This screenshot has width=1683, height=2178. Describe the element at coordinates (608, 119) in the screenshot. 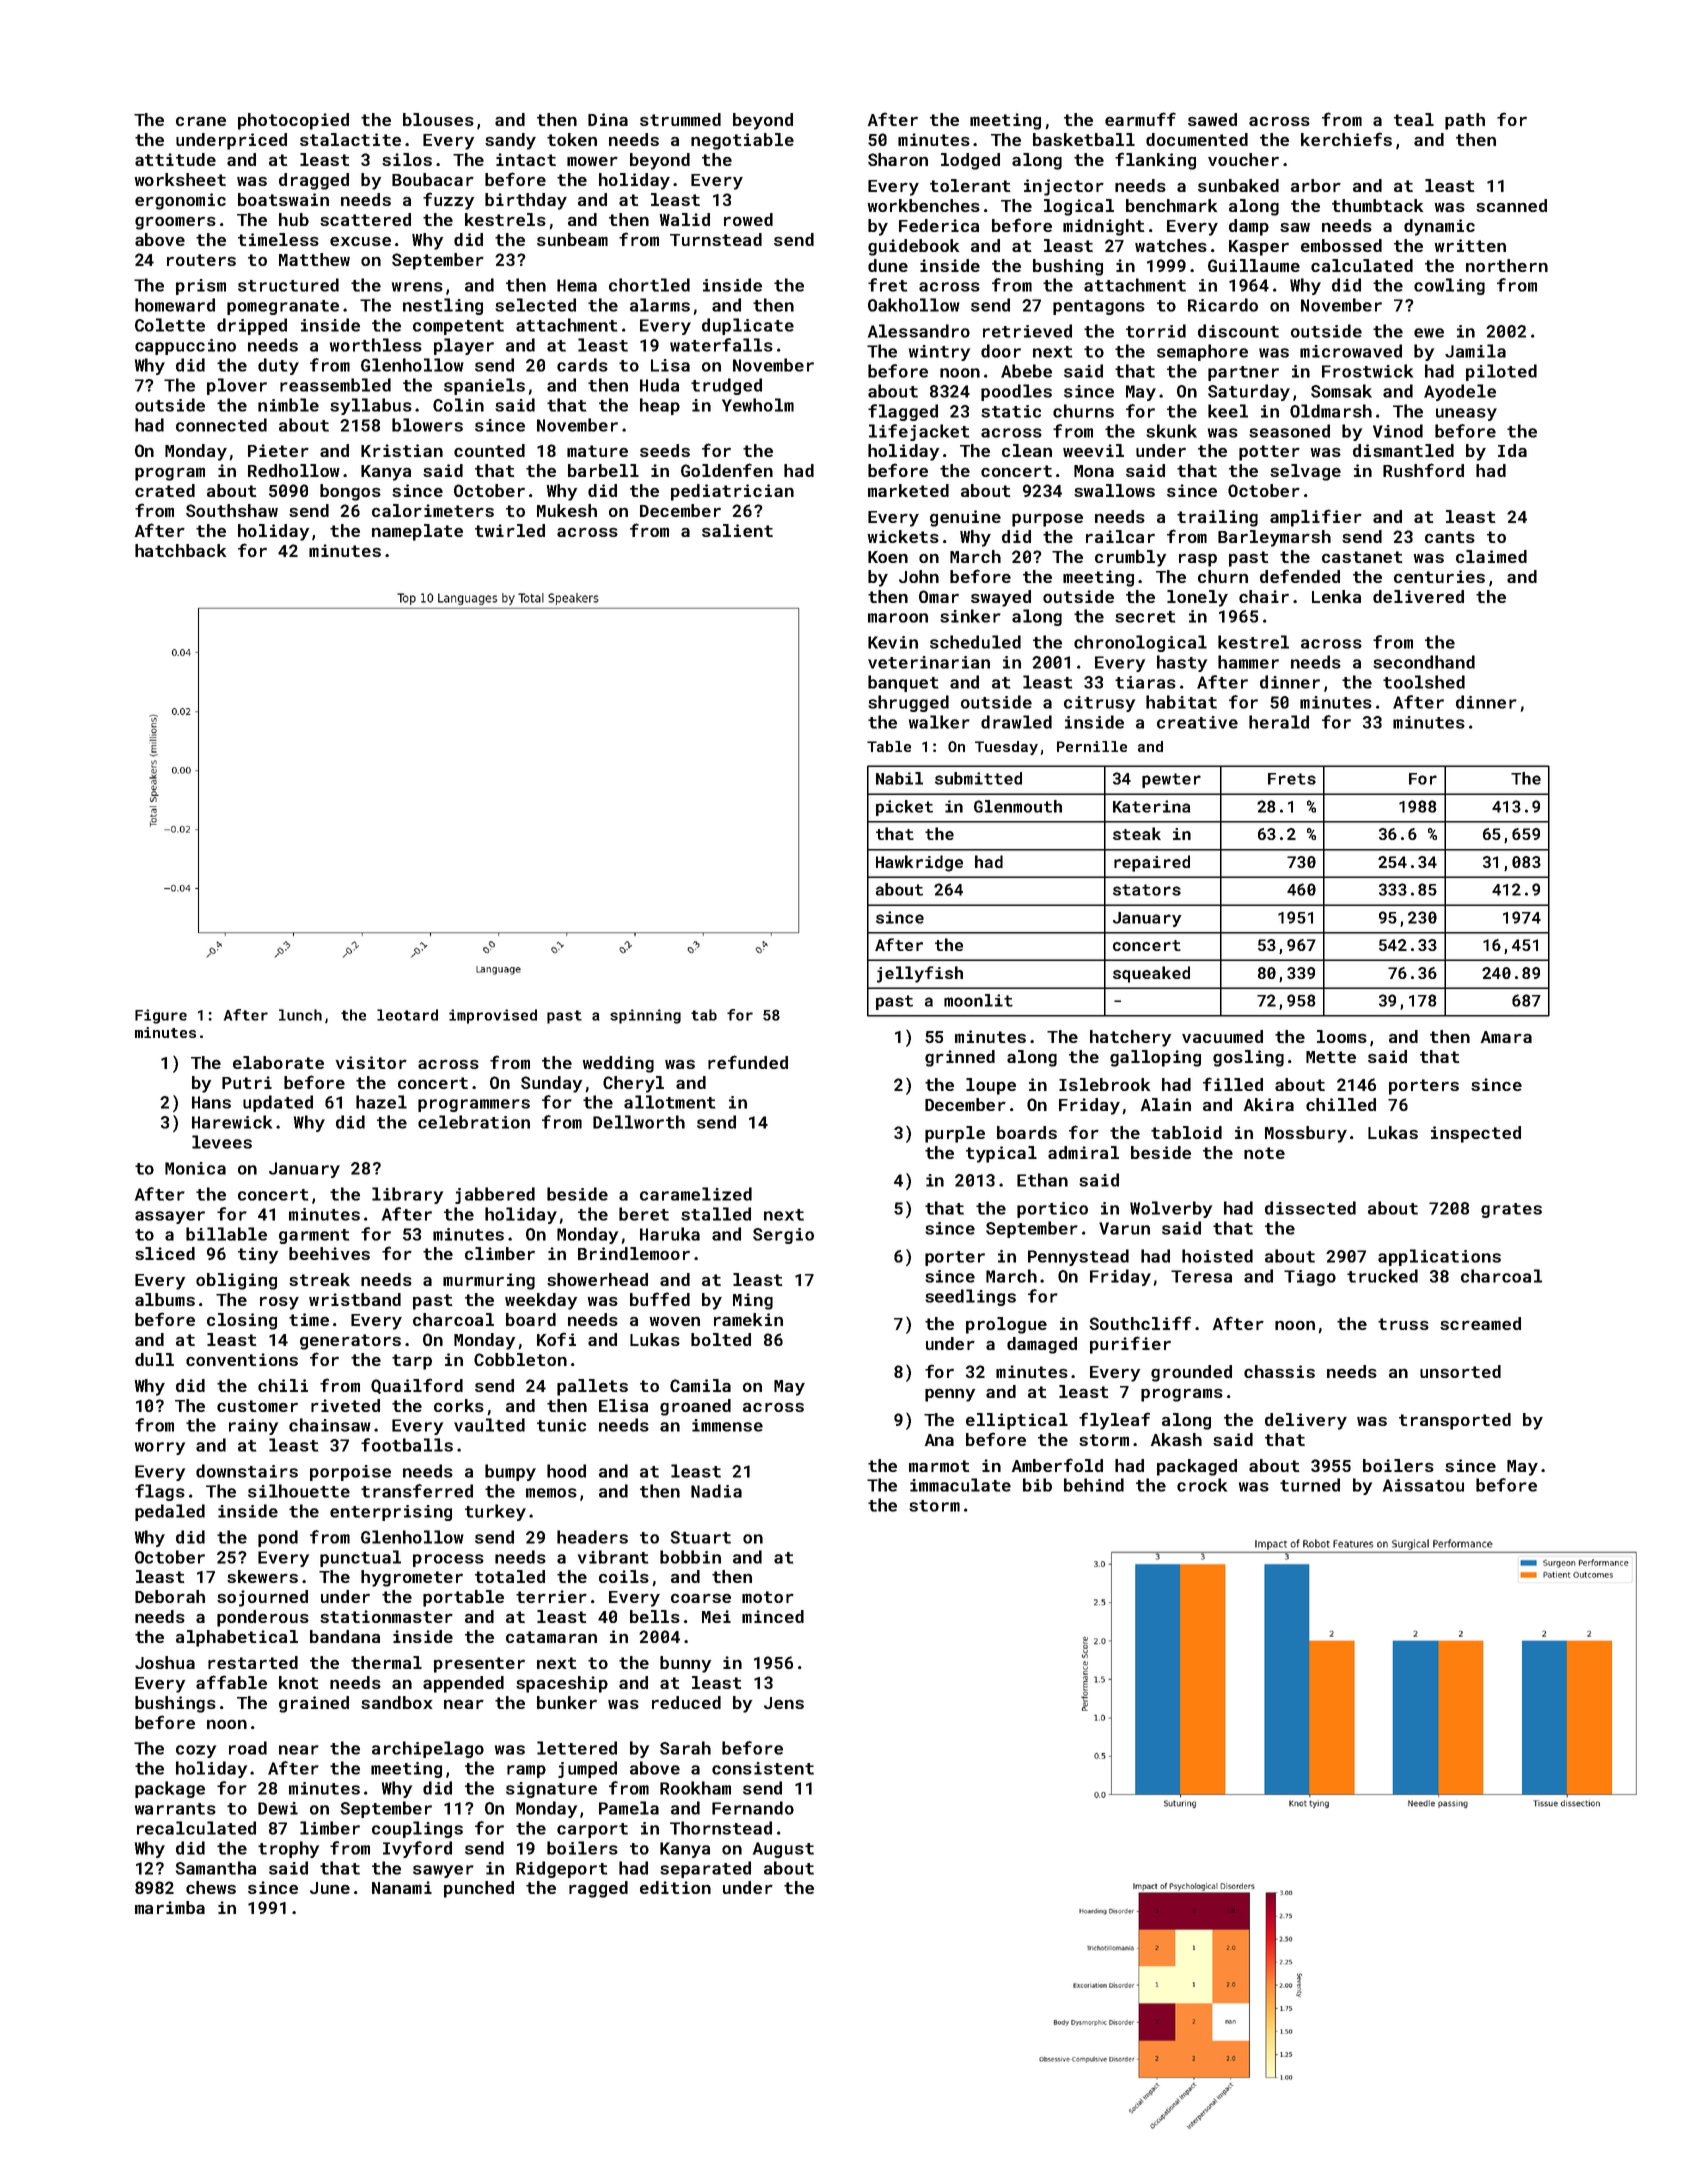

I see `Dina` at that location.
